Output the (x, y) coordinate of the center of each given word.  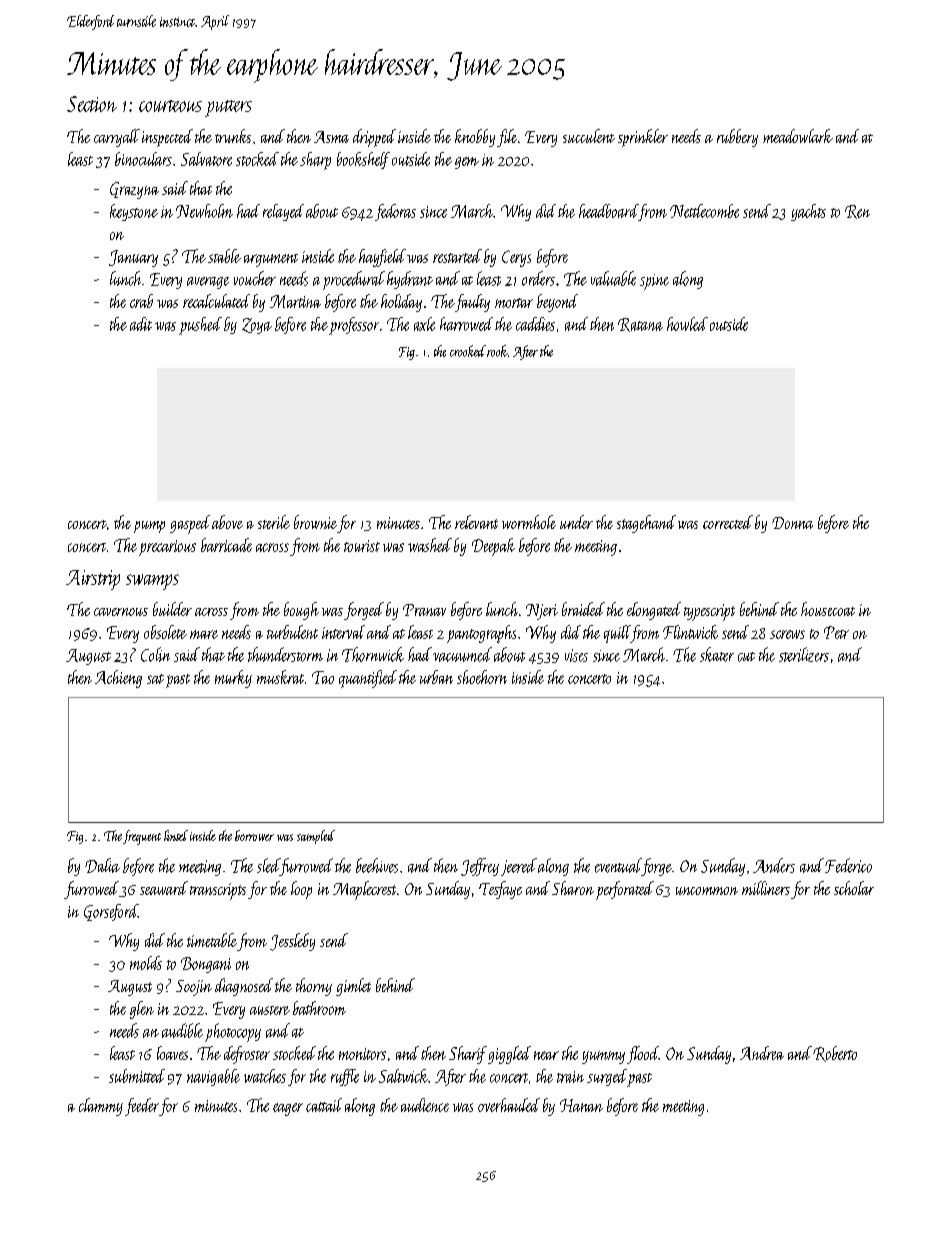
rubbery (737, 138)
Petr (836, 632)
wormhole (529, 522)
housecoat (828, 609)
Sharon (573, 888)
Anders (774, 865)
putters (228, 108)
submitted (137, 1076)
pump (149, 527)
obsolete (165, 632)
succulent (589, 136)
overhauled (509, 1105)
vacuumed (462, 654)
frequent (142, 837)
